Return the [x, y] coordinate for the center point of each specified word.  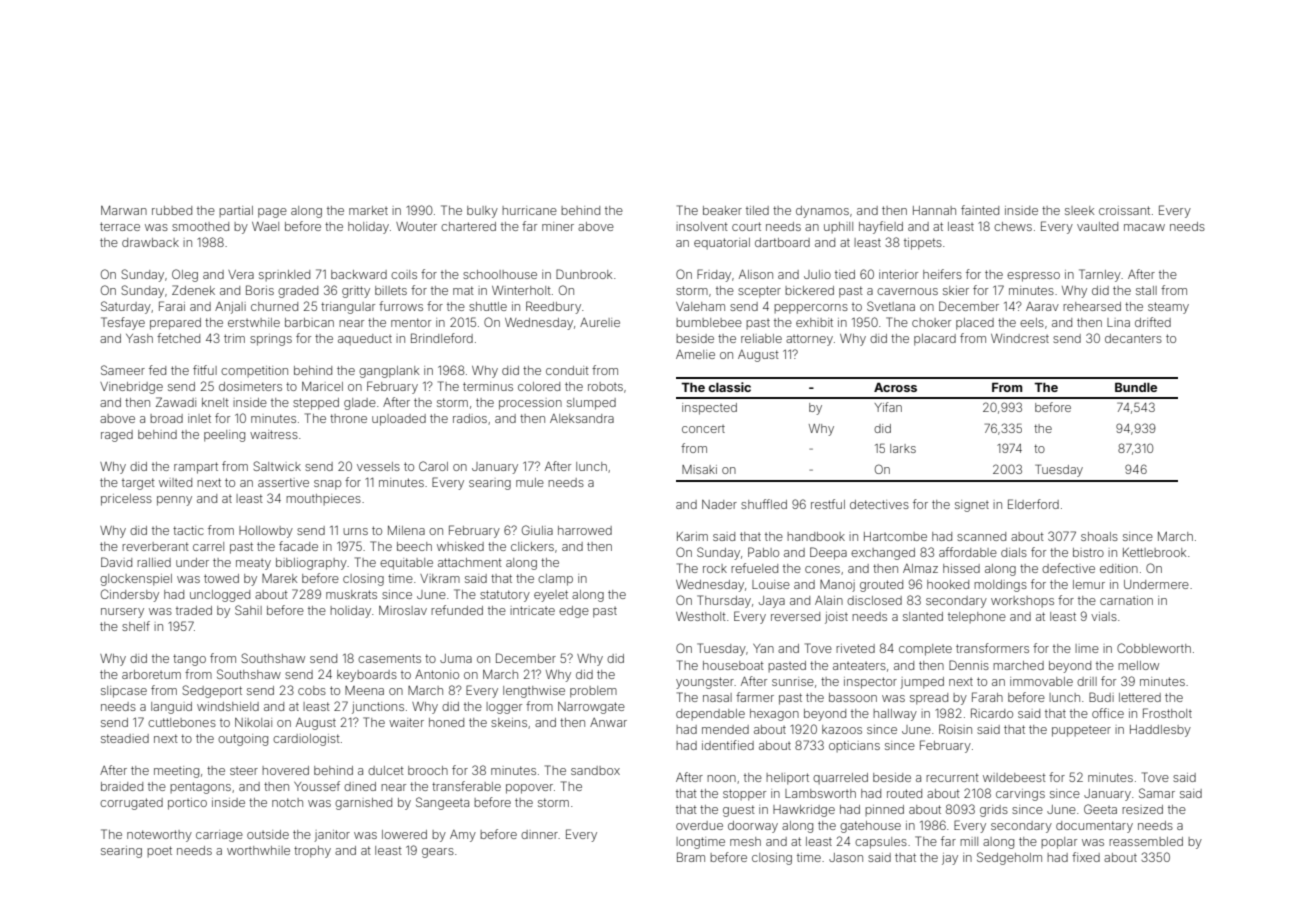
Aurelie [600, 322]
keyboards [367, 676]
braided [122, 786]
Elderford [1033, 504]
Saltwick [277, 466]
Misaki [699, 469]
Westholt [701, 616]
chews [1013, 226]
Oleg [185, 275]
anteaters [859, 666]
